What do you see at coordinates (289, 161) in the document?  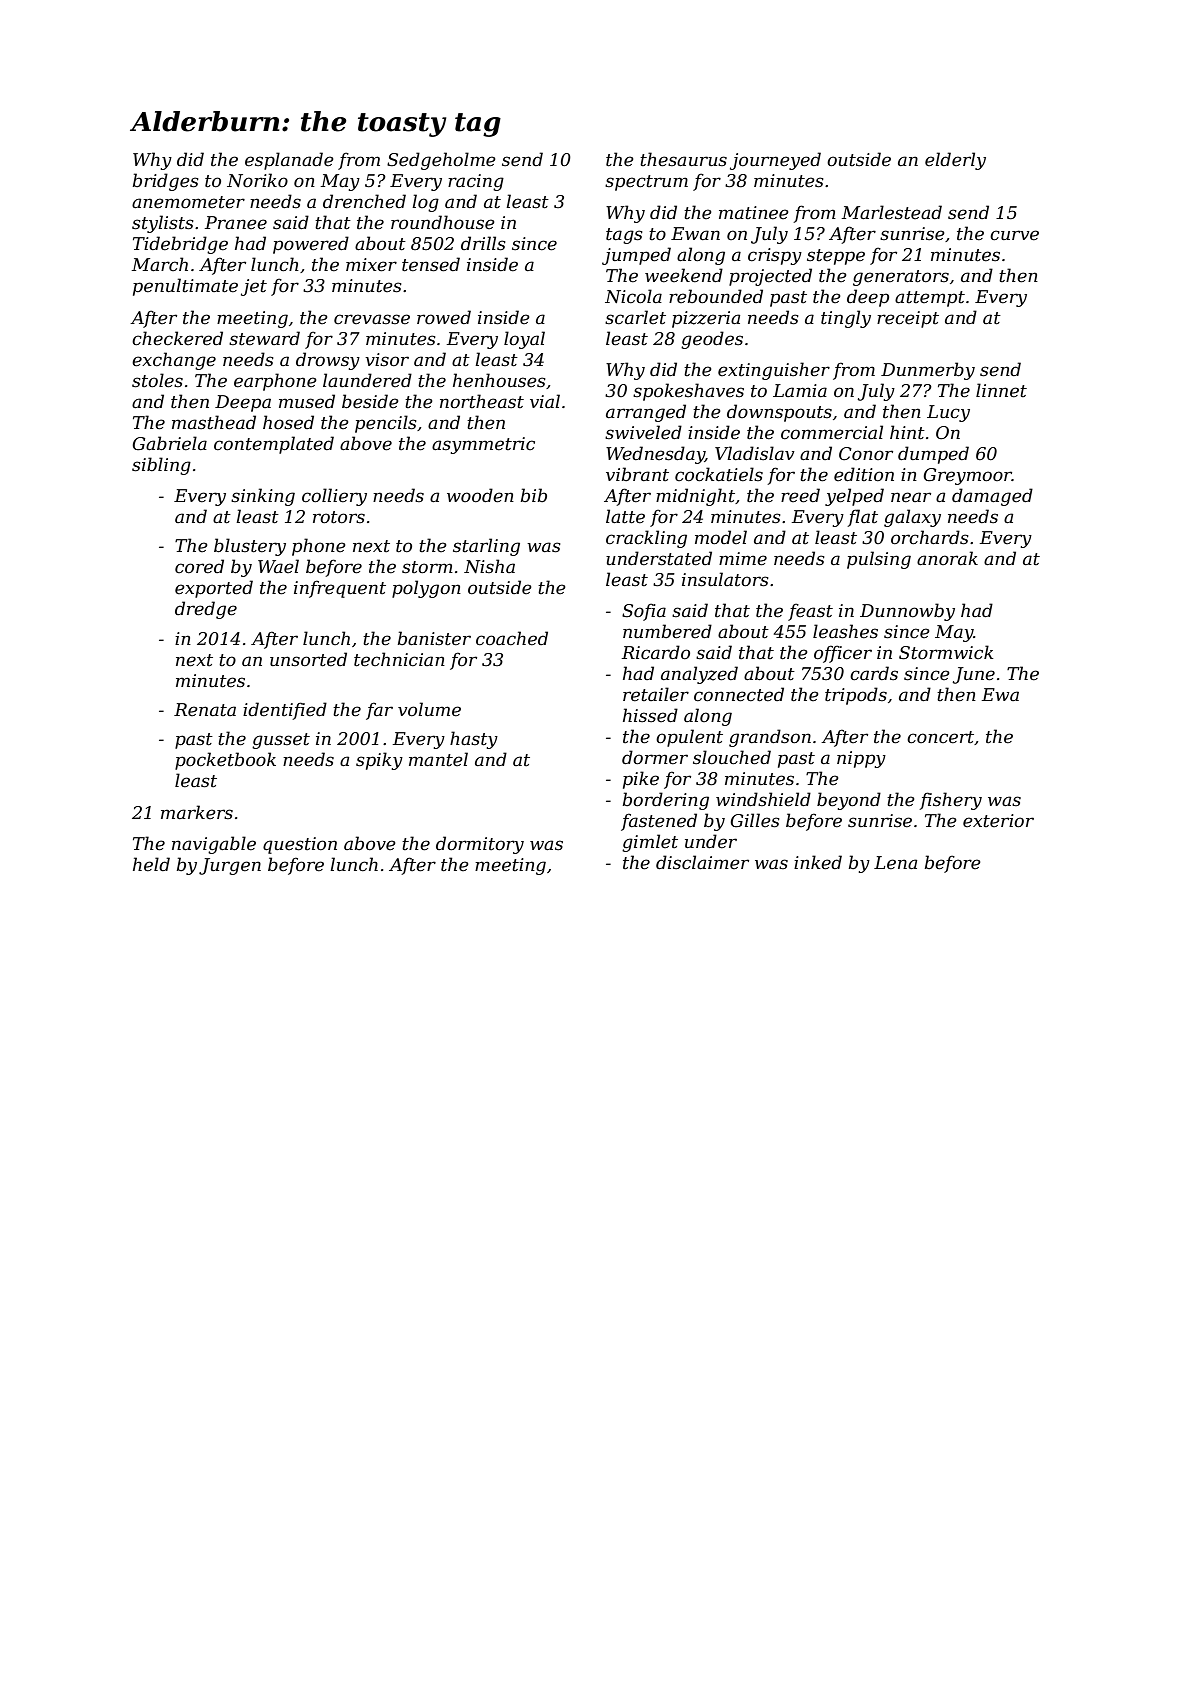 I see `esplanade` at bounding box center [289, 161].
